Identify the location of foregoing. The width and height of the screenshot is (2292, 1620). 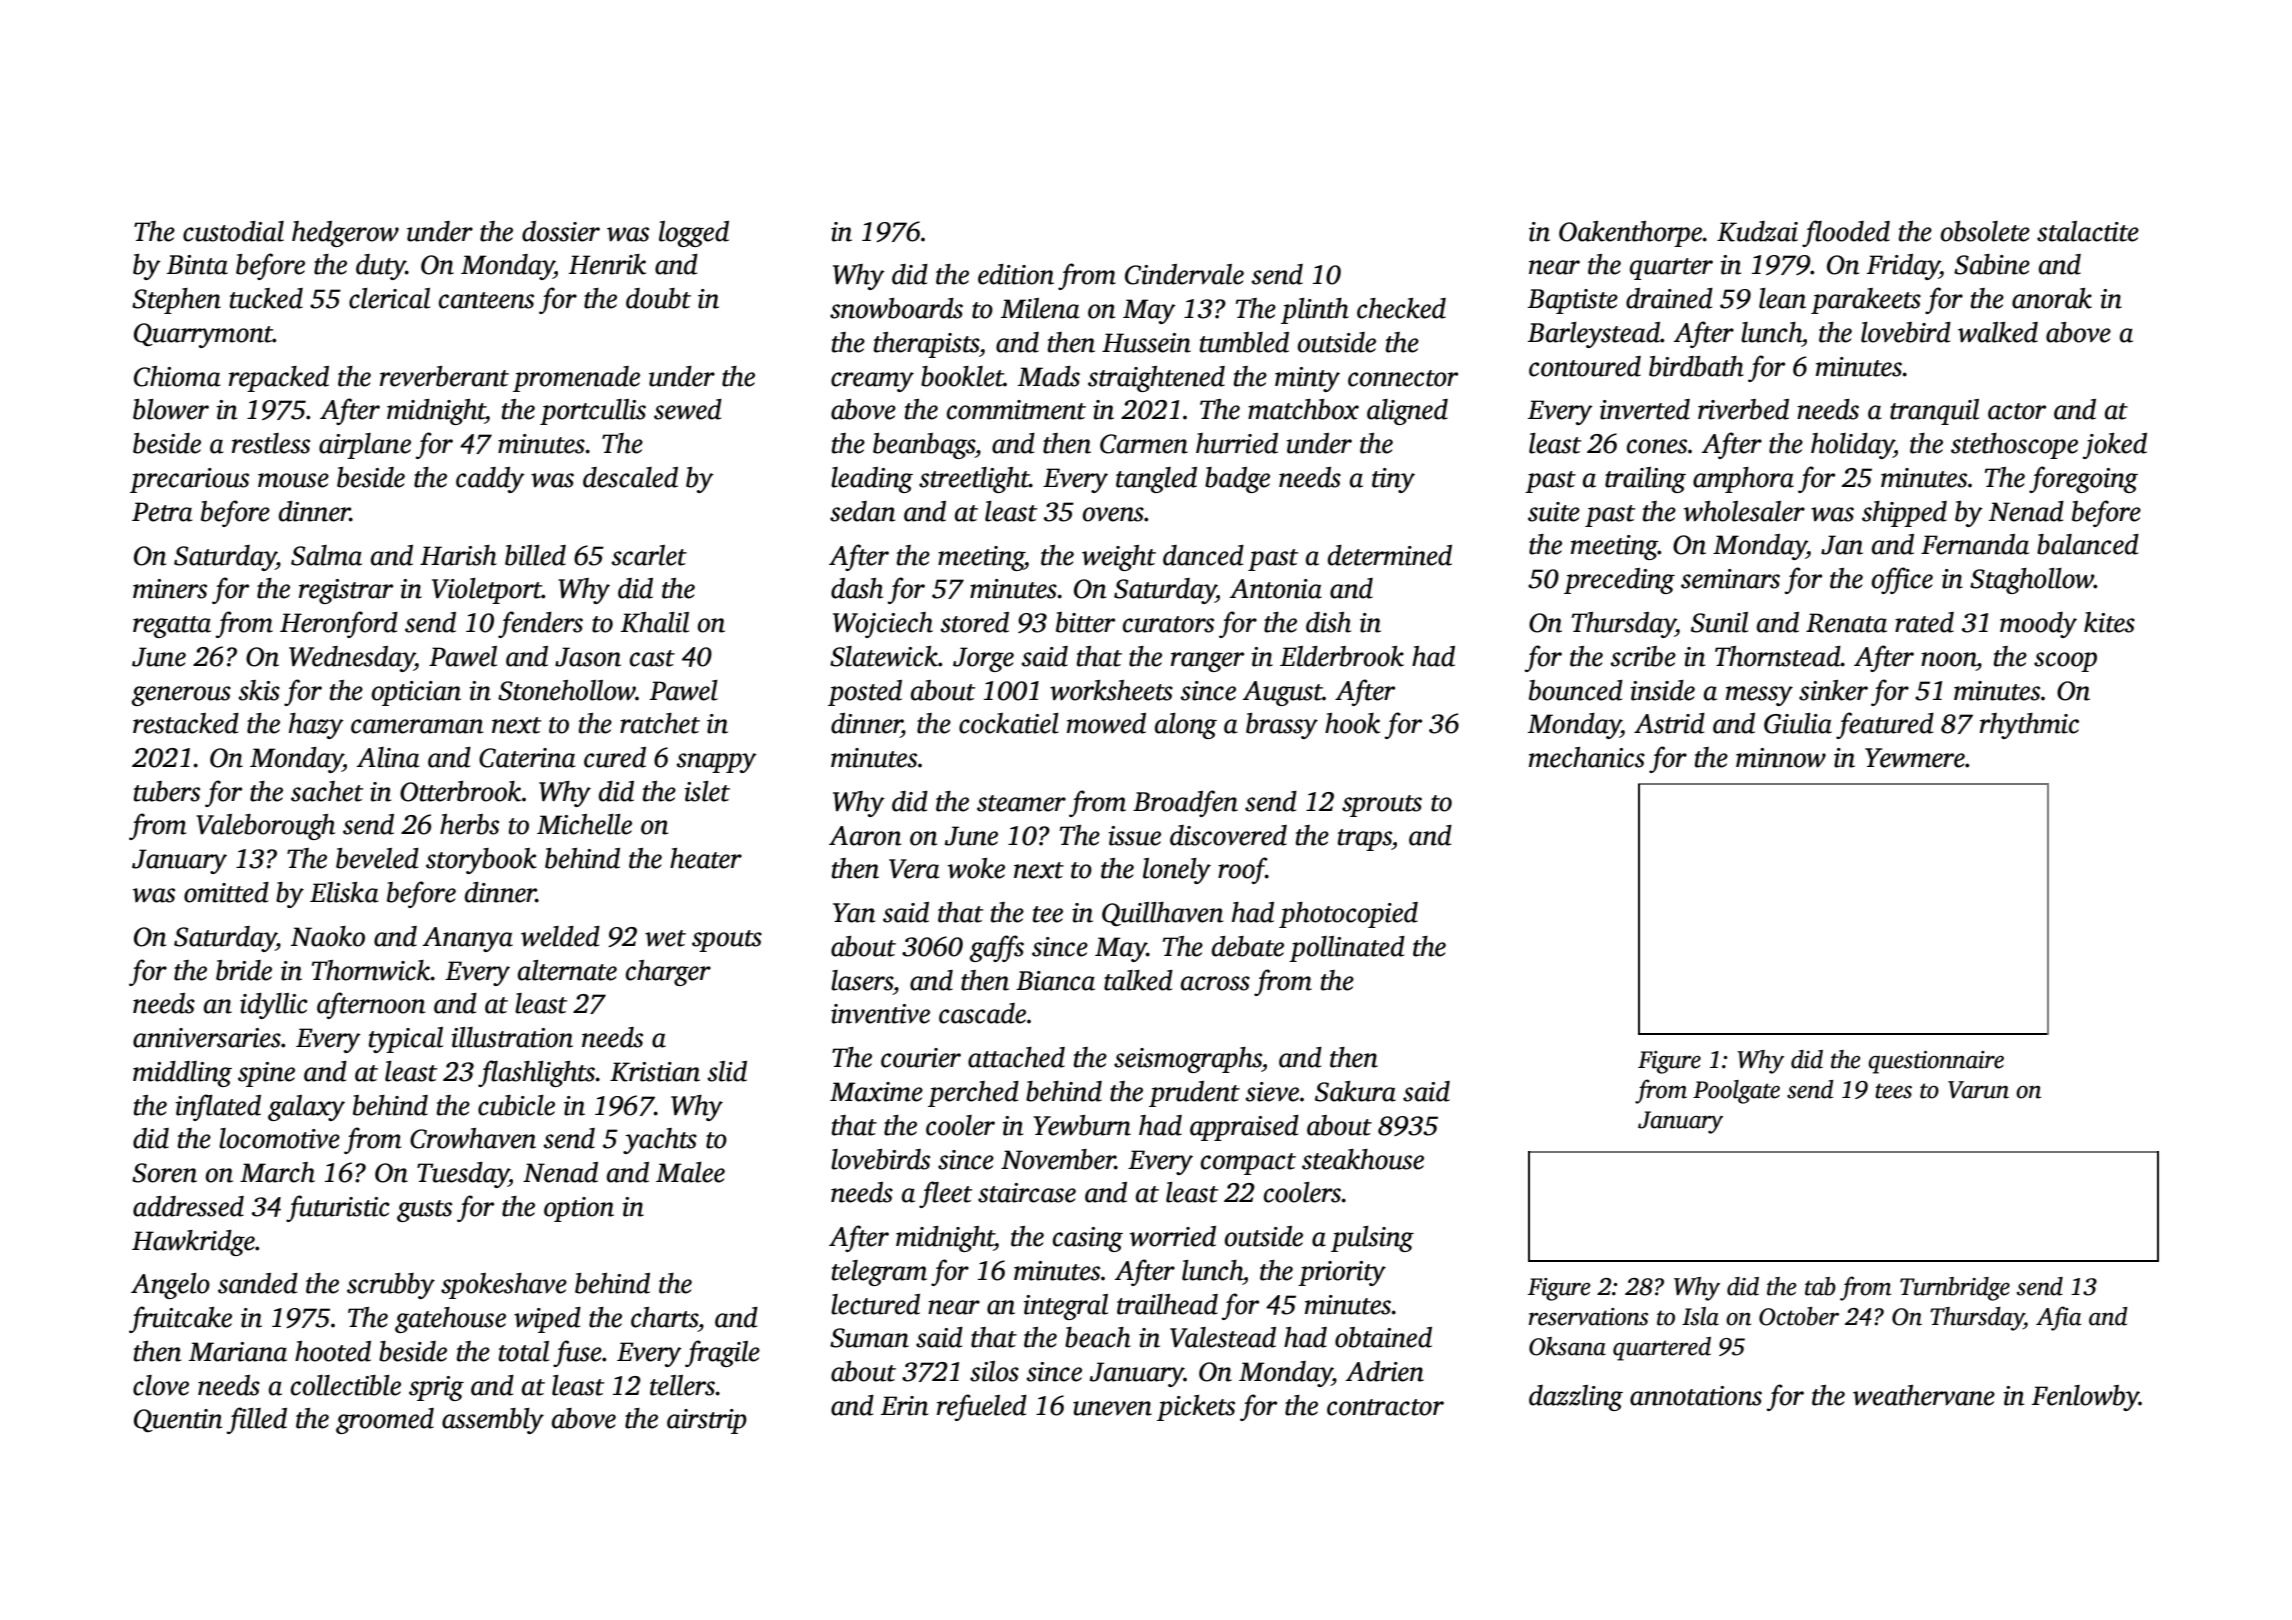
(2083, 479).
